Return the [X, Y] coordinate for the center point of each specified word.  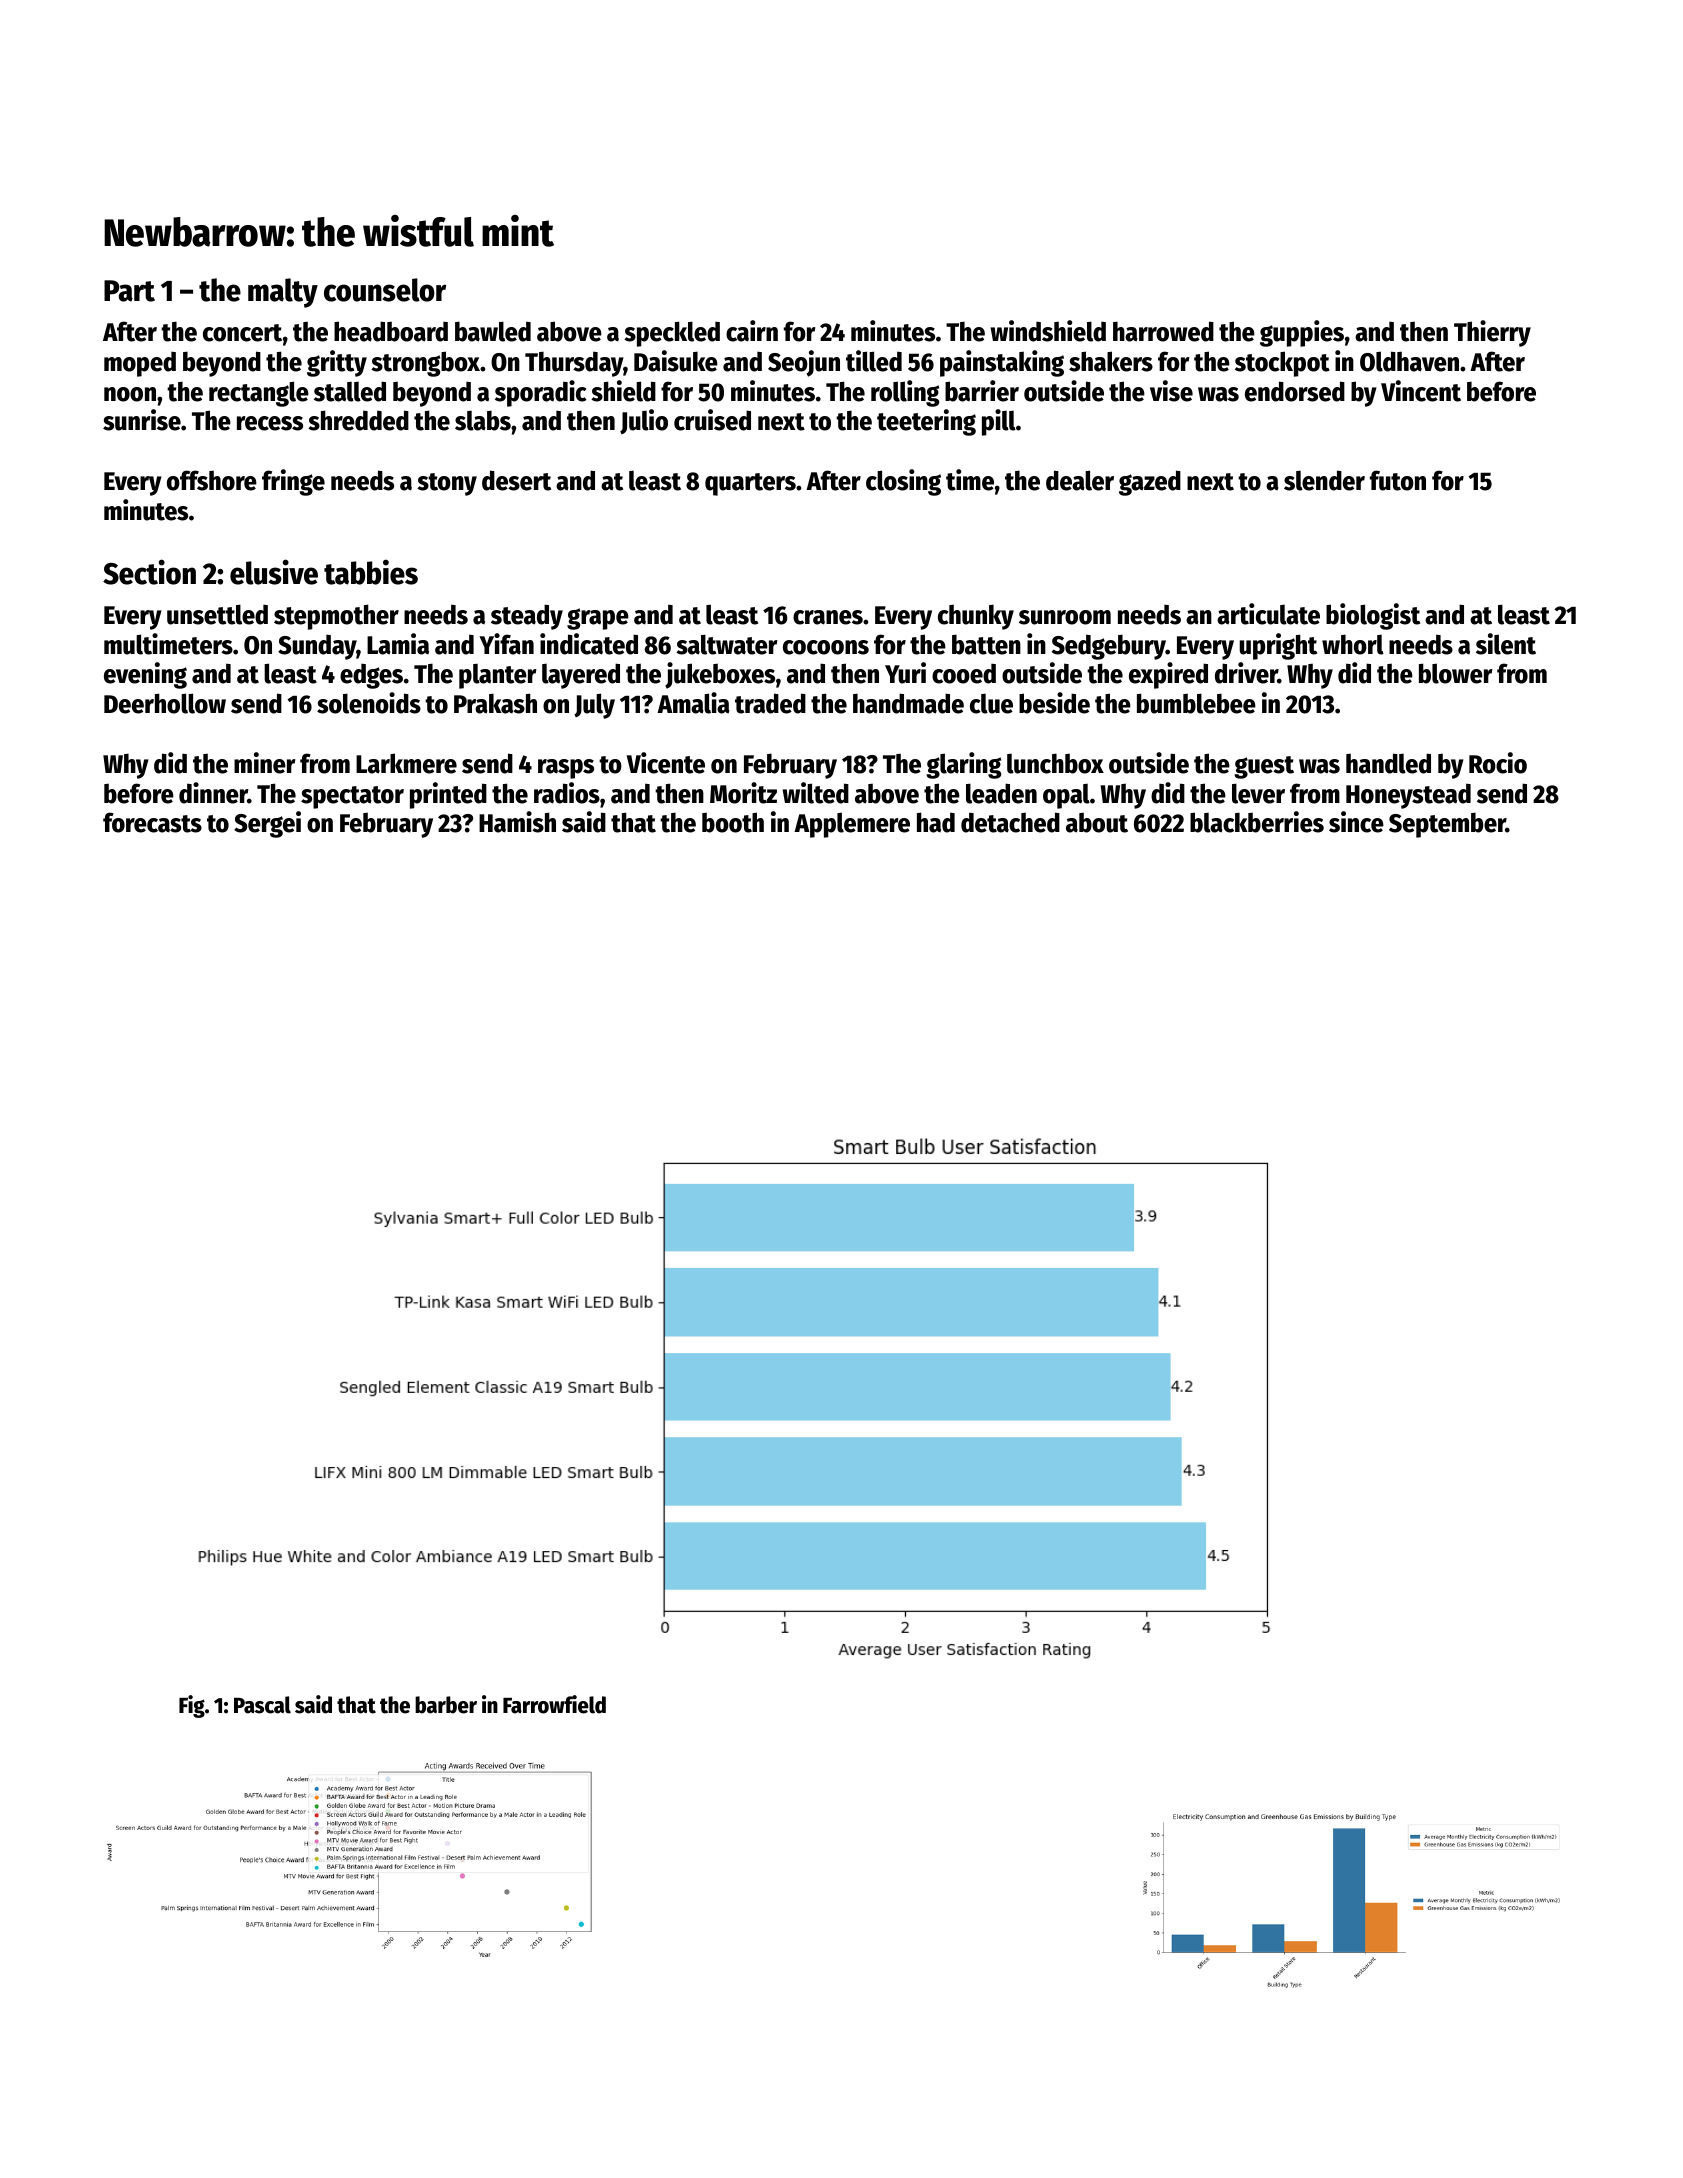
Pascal [262, 1705]
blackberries [1257, 822]
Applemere [852, 825]
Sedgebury [1109, 647]
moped [140, 364]
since [1356, 822]
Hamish [517, 822]
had [936, 822]
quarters [750, 484]
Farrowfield [554, 1704]
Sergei [267, 824]
